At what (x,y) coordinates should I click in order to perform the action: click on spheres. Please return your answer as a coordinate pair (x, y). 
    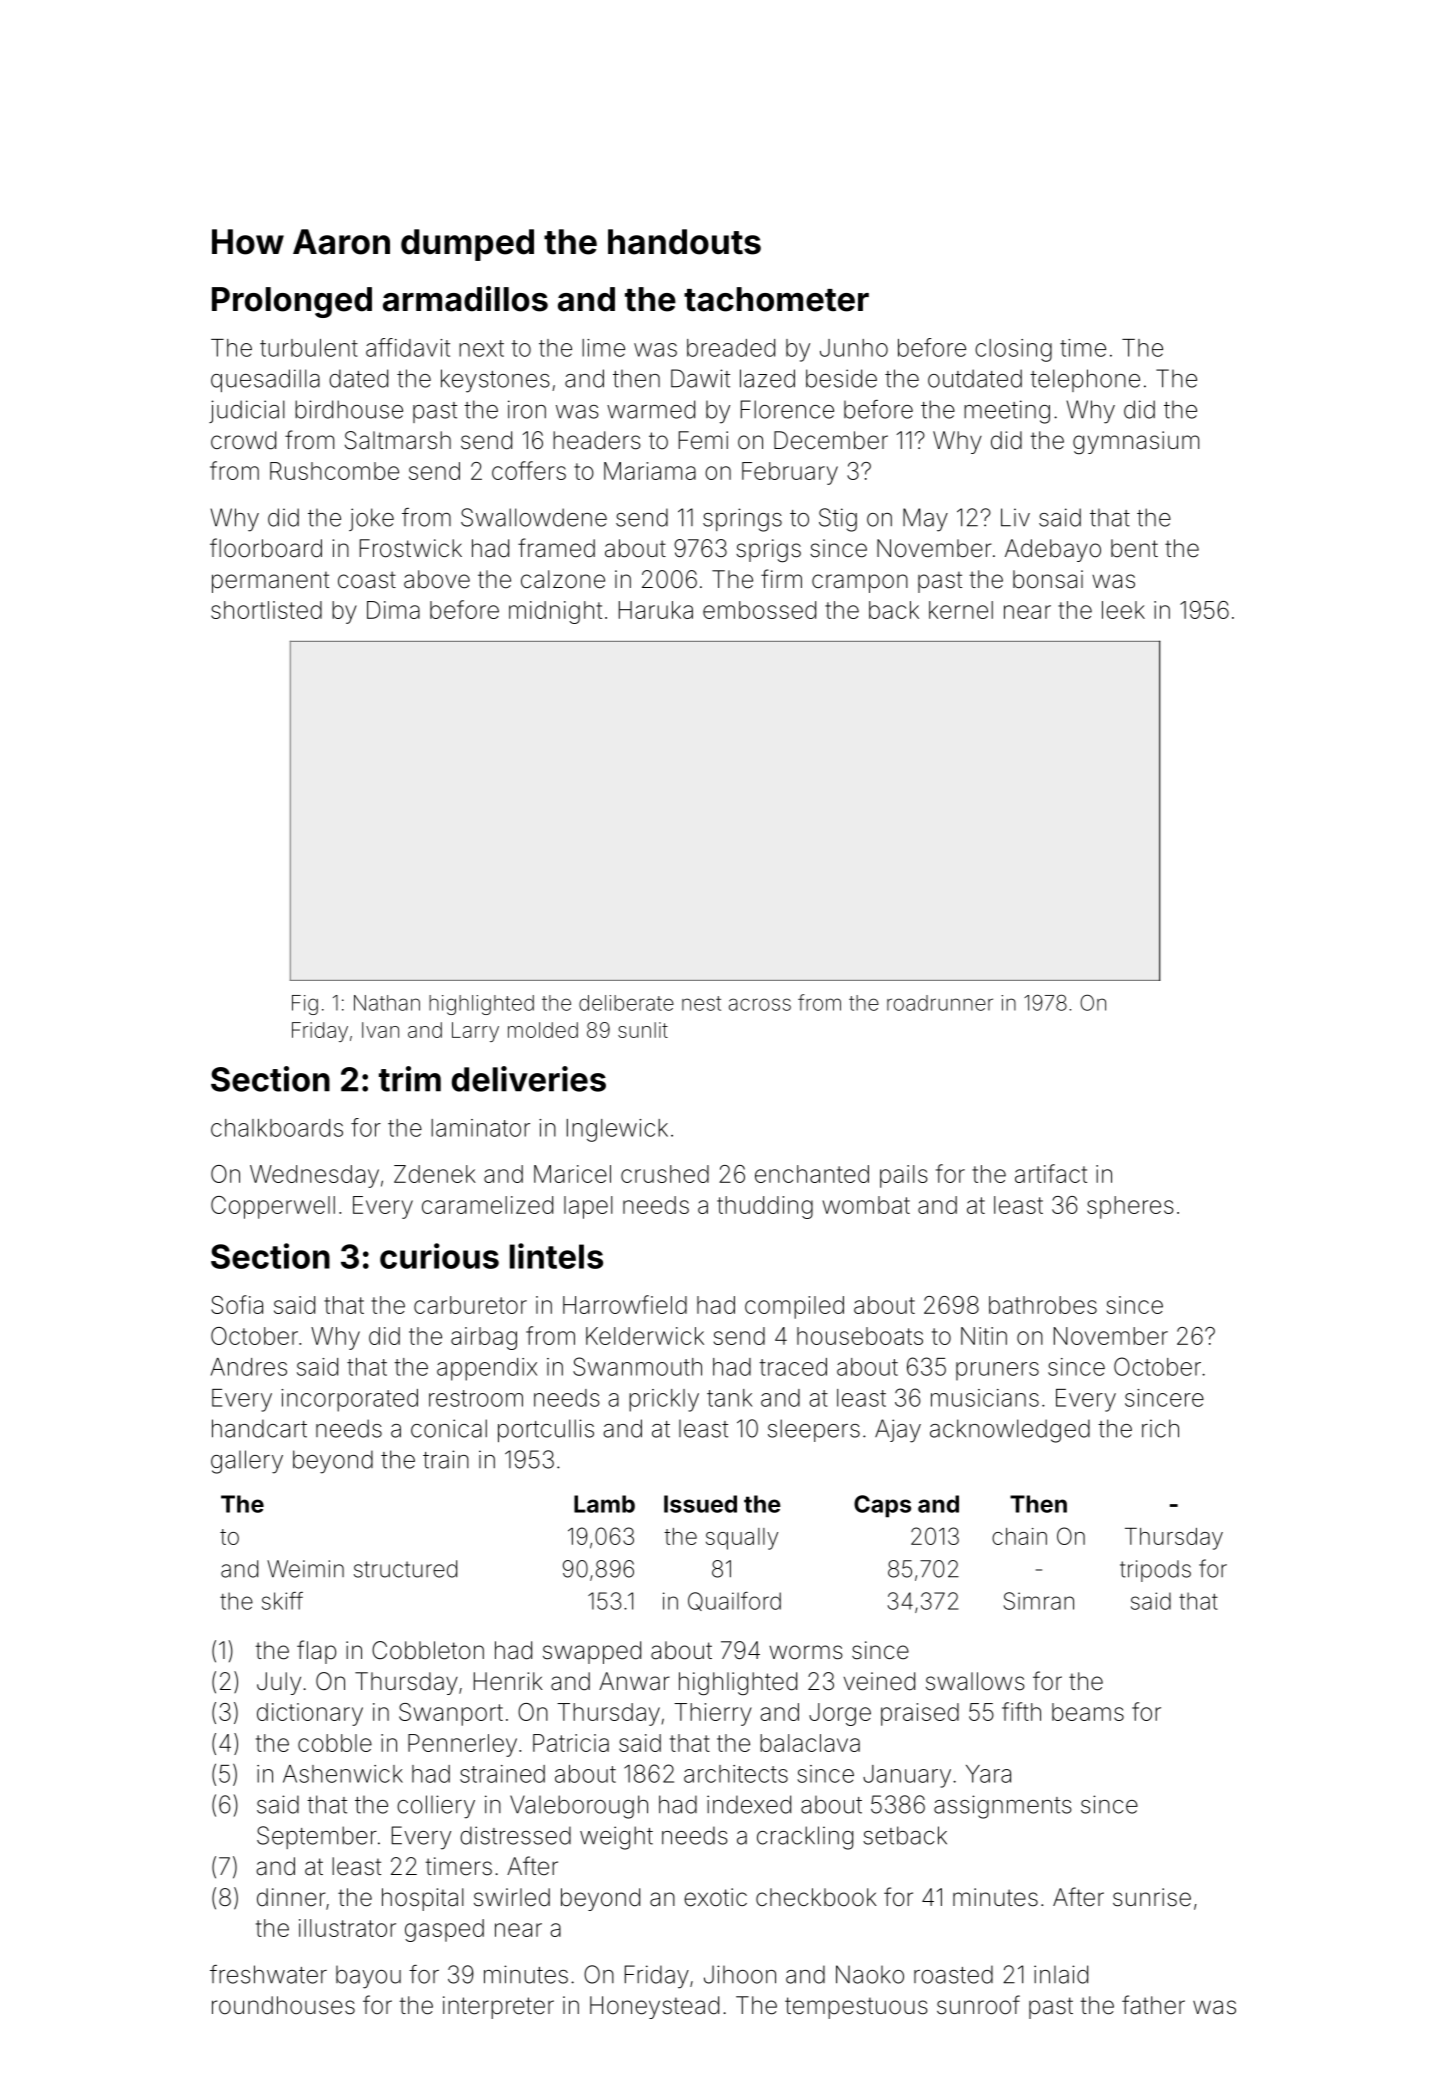
    Looking at the image, I should click on (1130, 1207).
